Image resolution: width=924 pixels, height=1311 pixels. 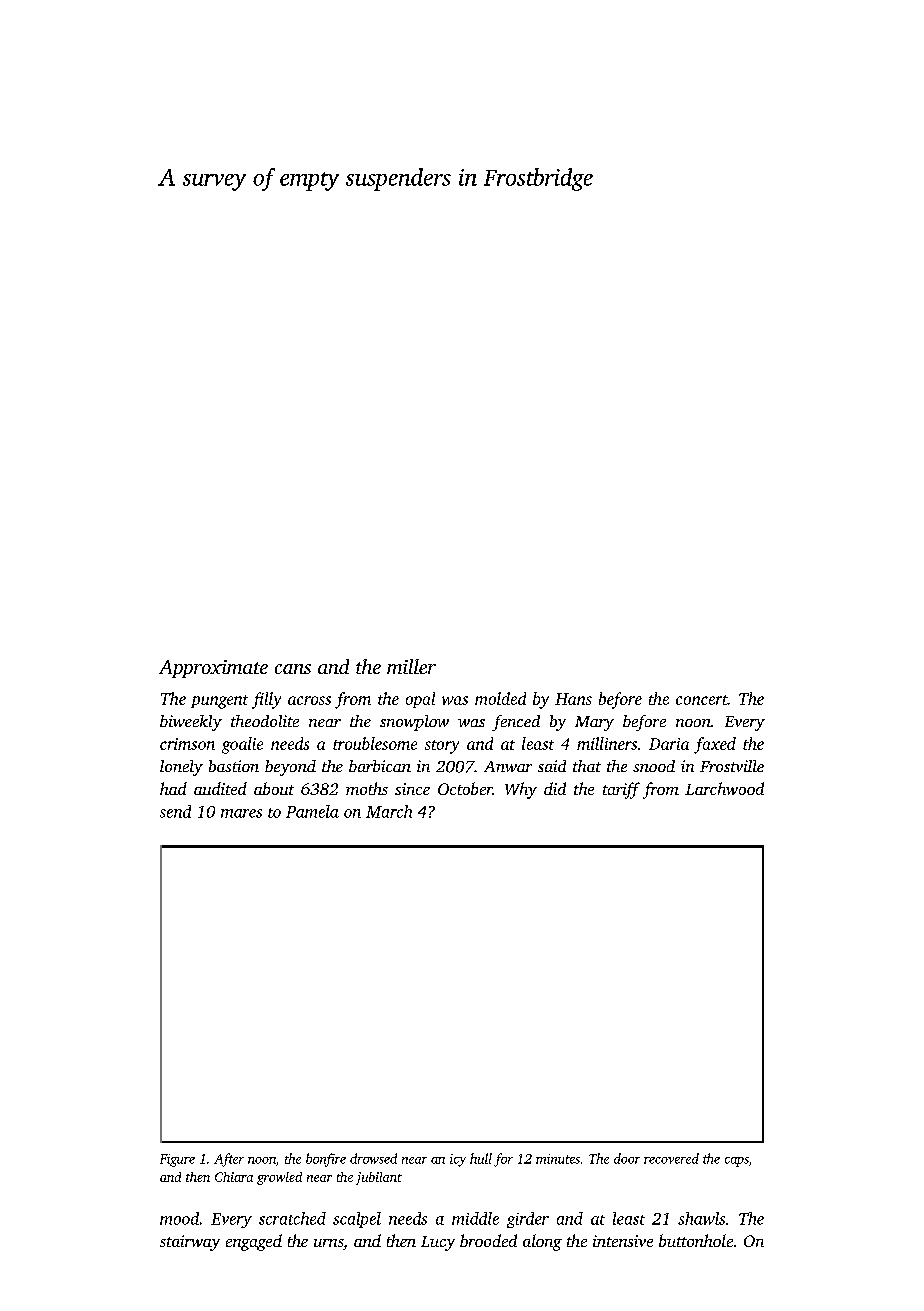 I want to click on cans, so click(x=293, y=669).
